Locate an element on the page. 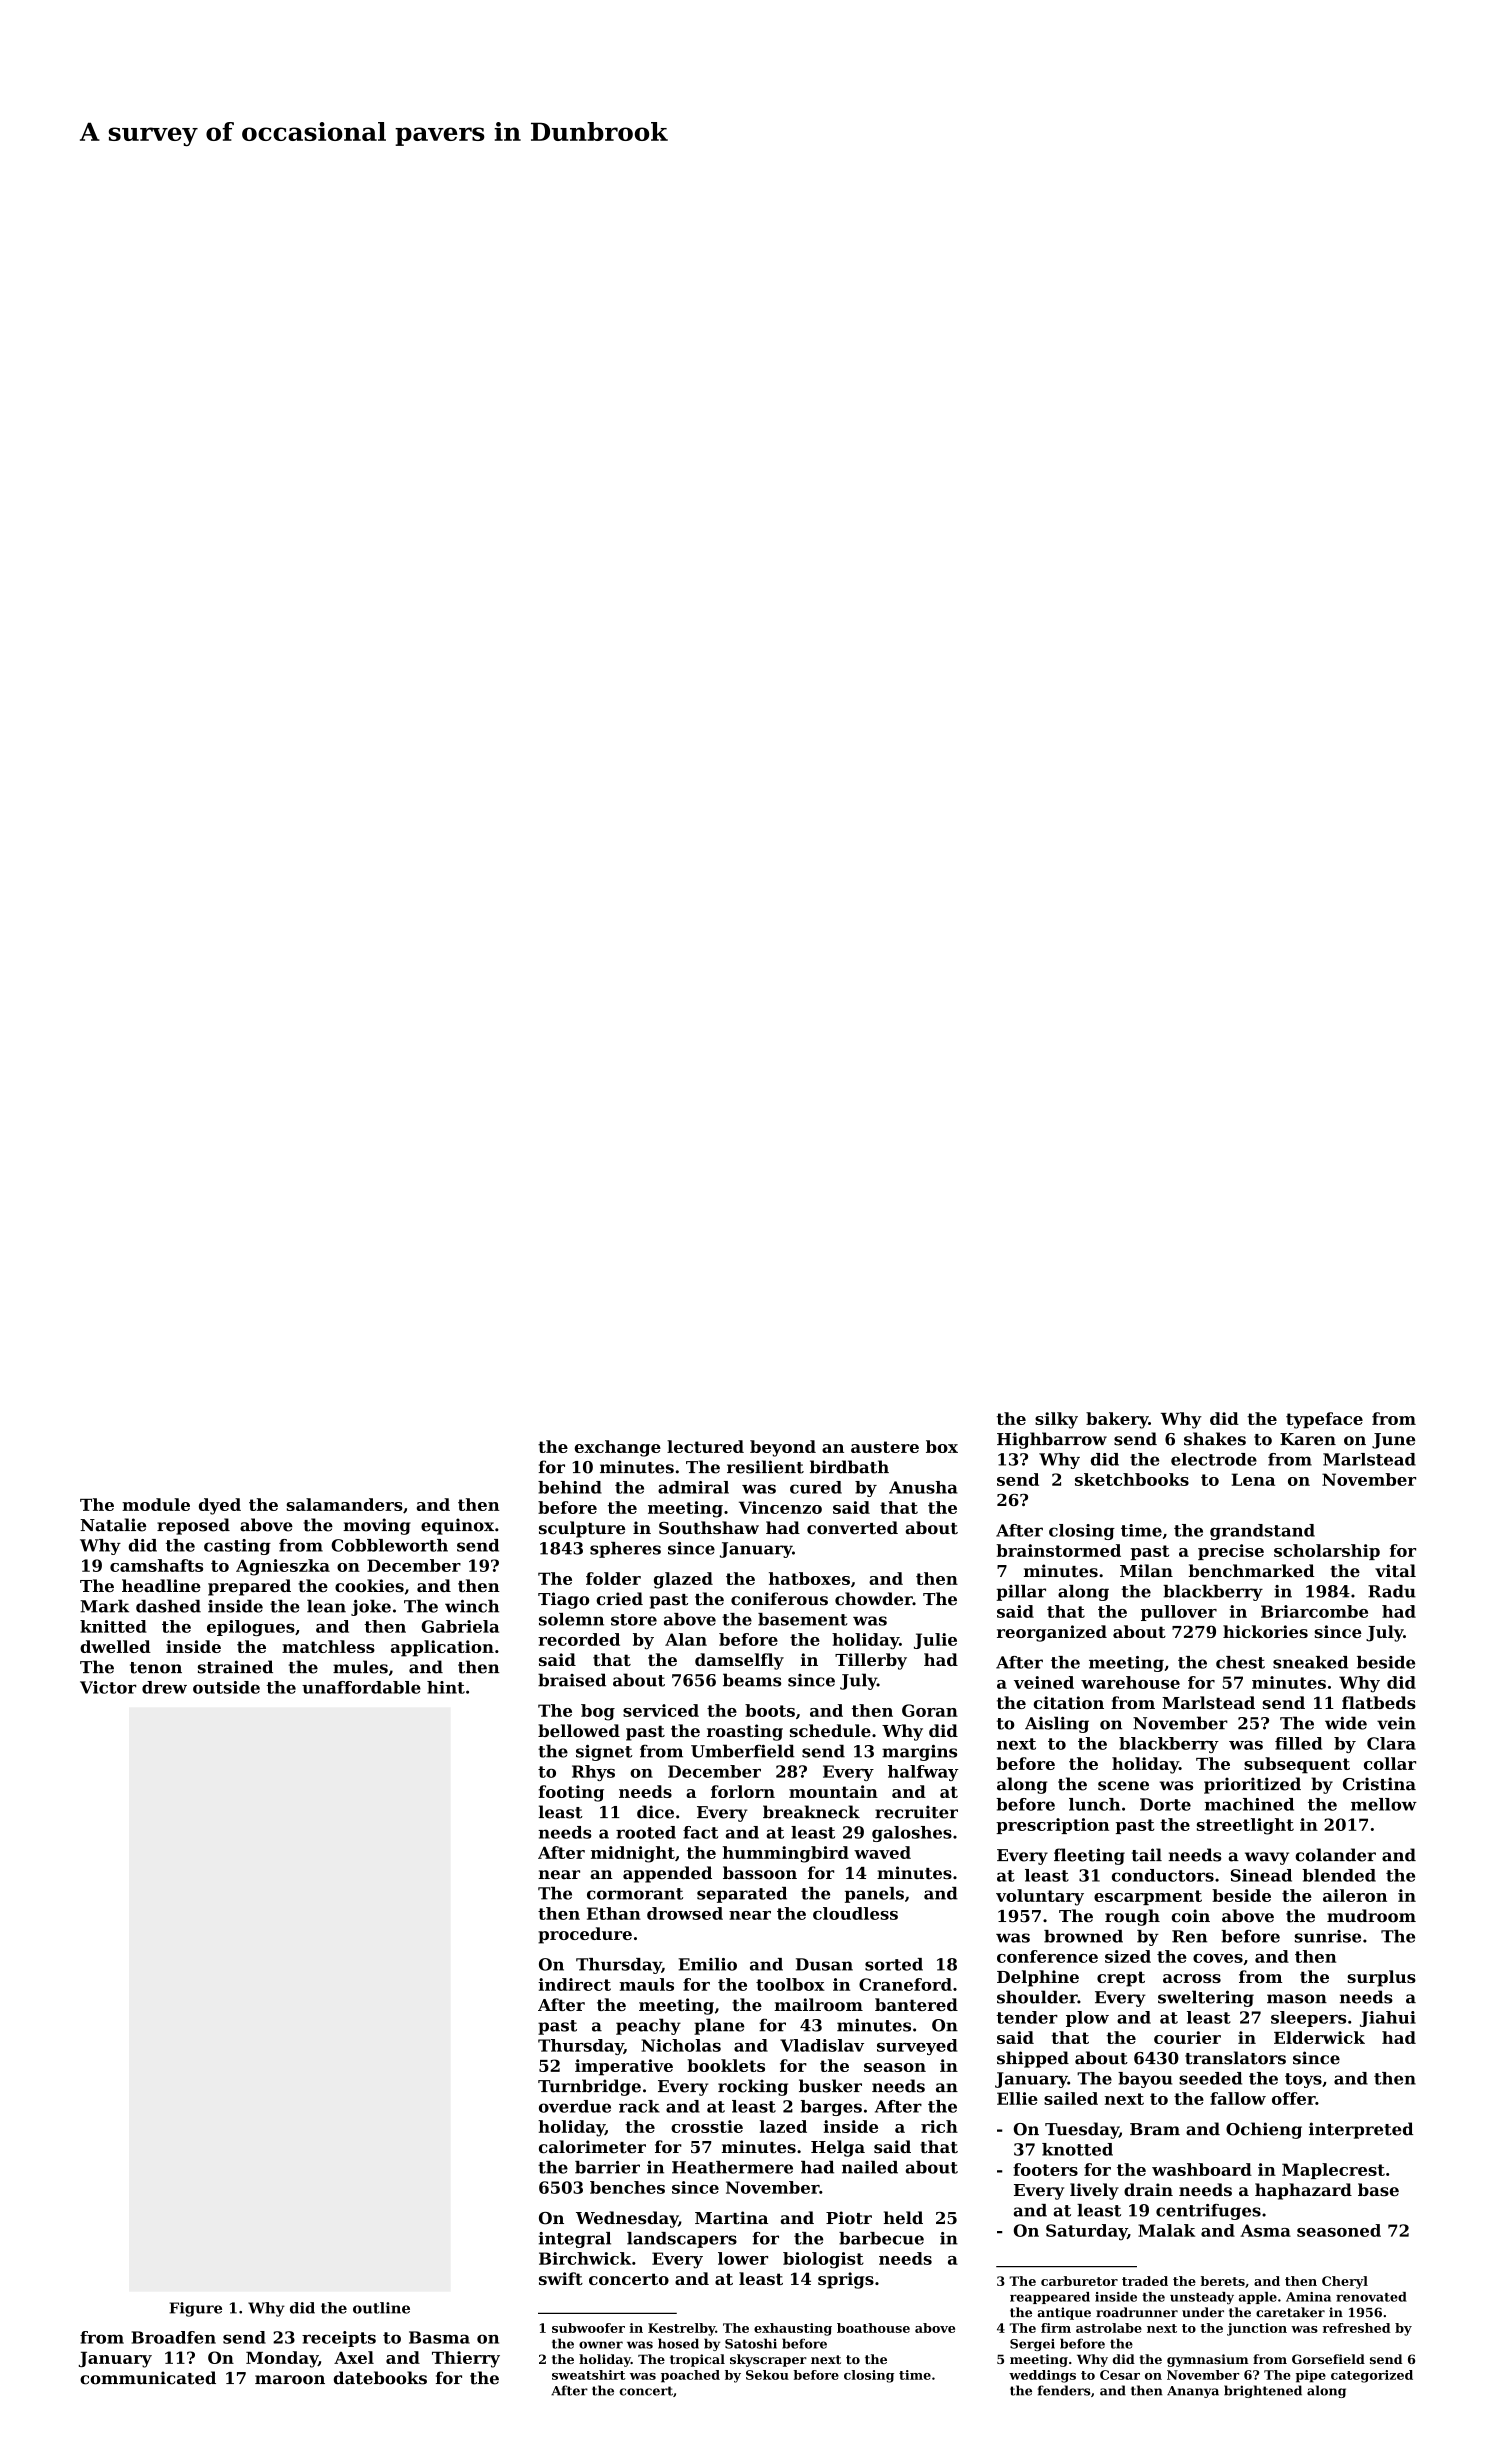  module is located at coordinates (156, 1504).
